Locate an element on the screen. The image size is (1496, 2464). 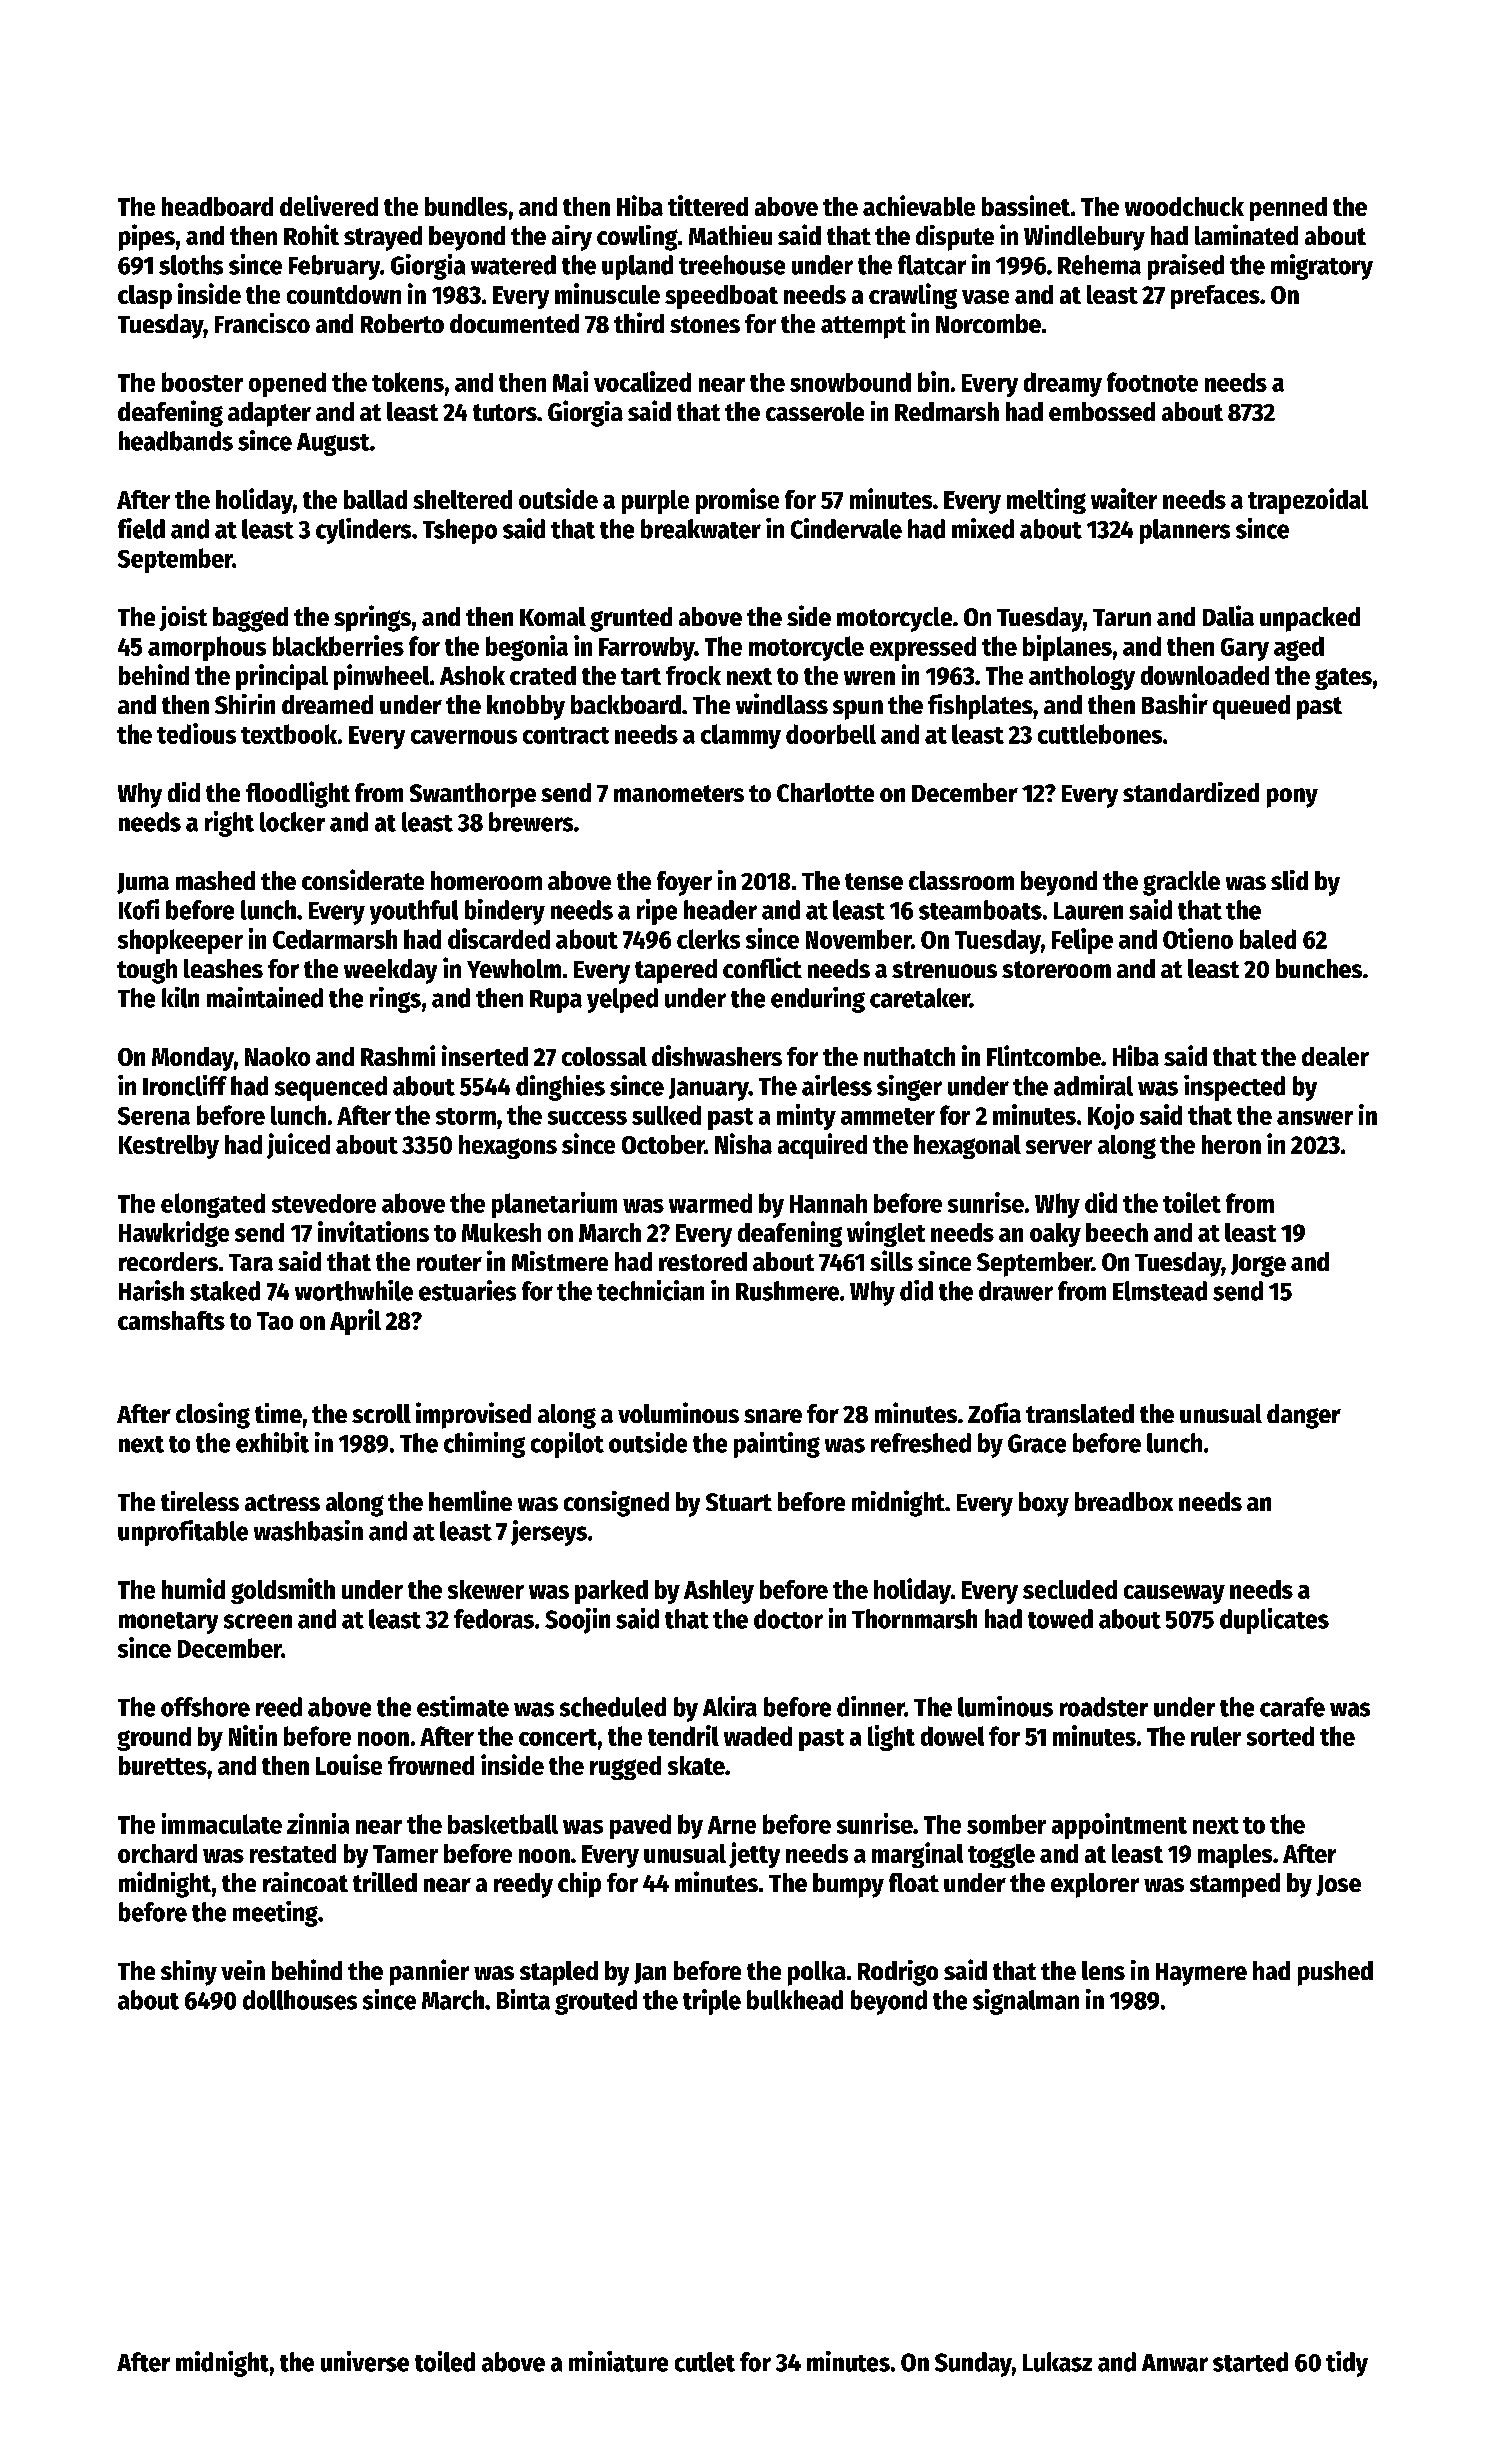
Lukasz is located at coordinates (1057, 2362).
